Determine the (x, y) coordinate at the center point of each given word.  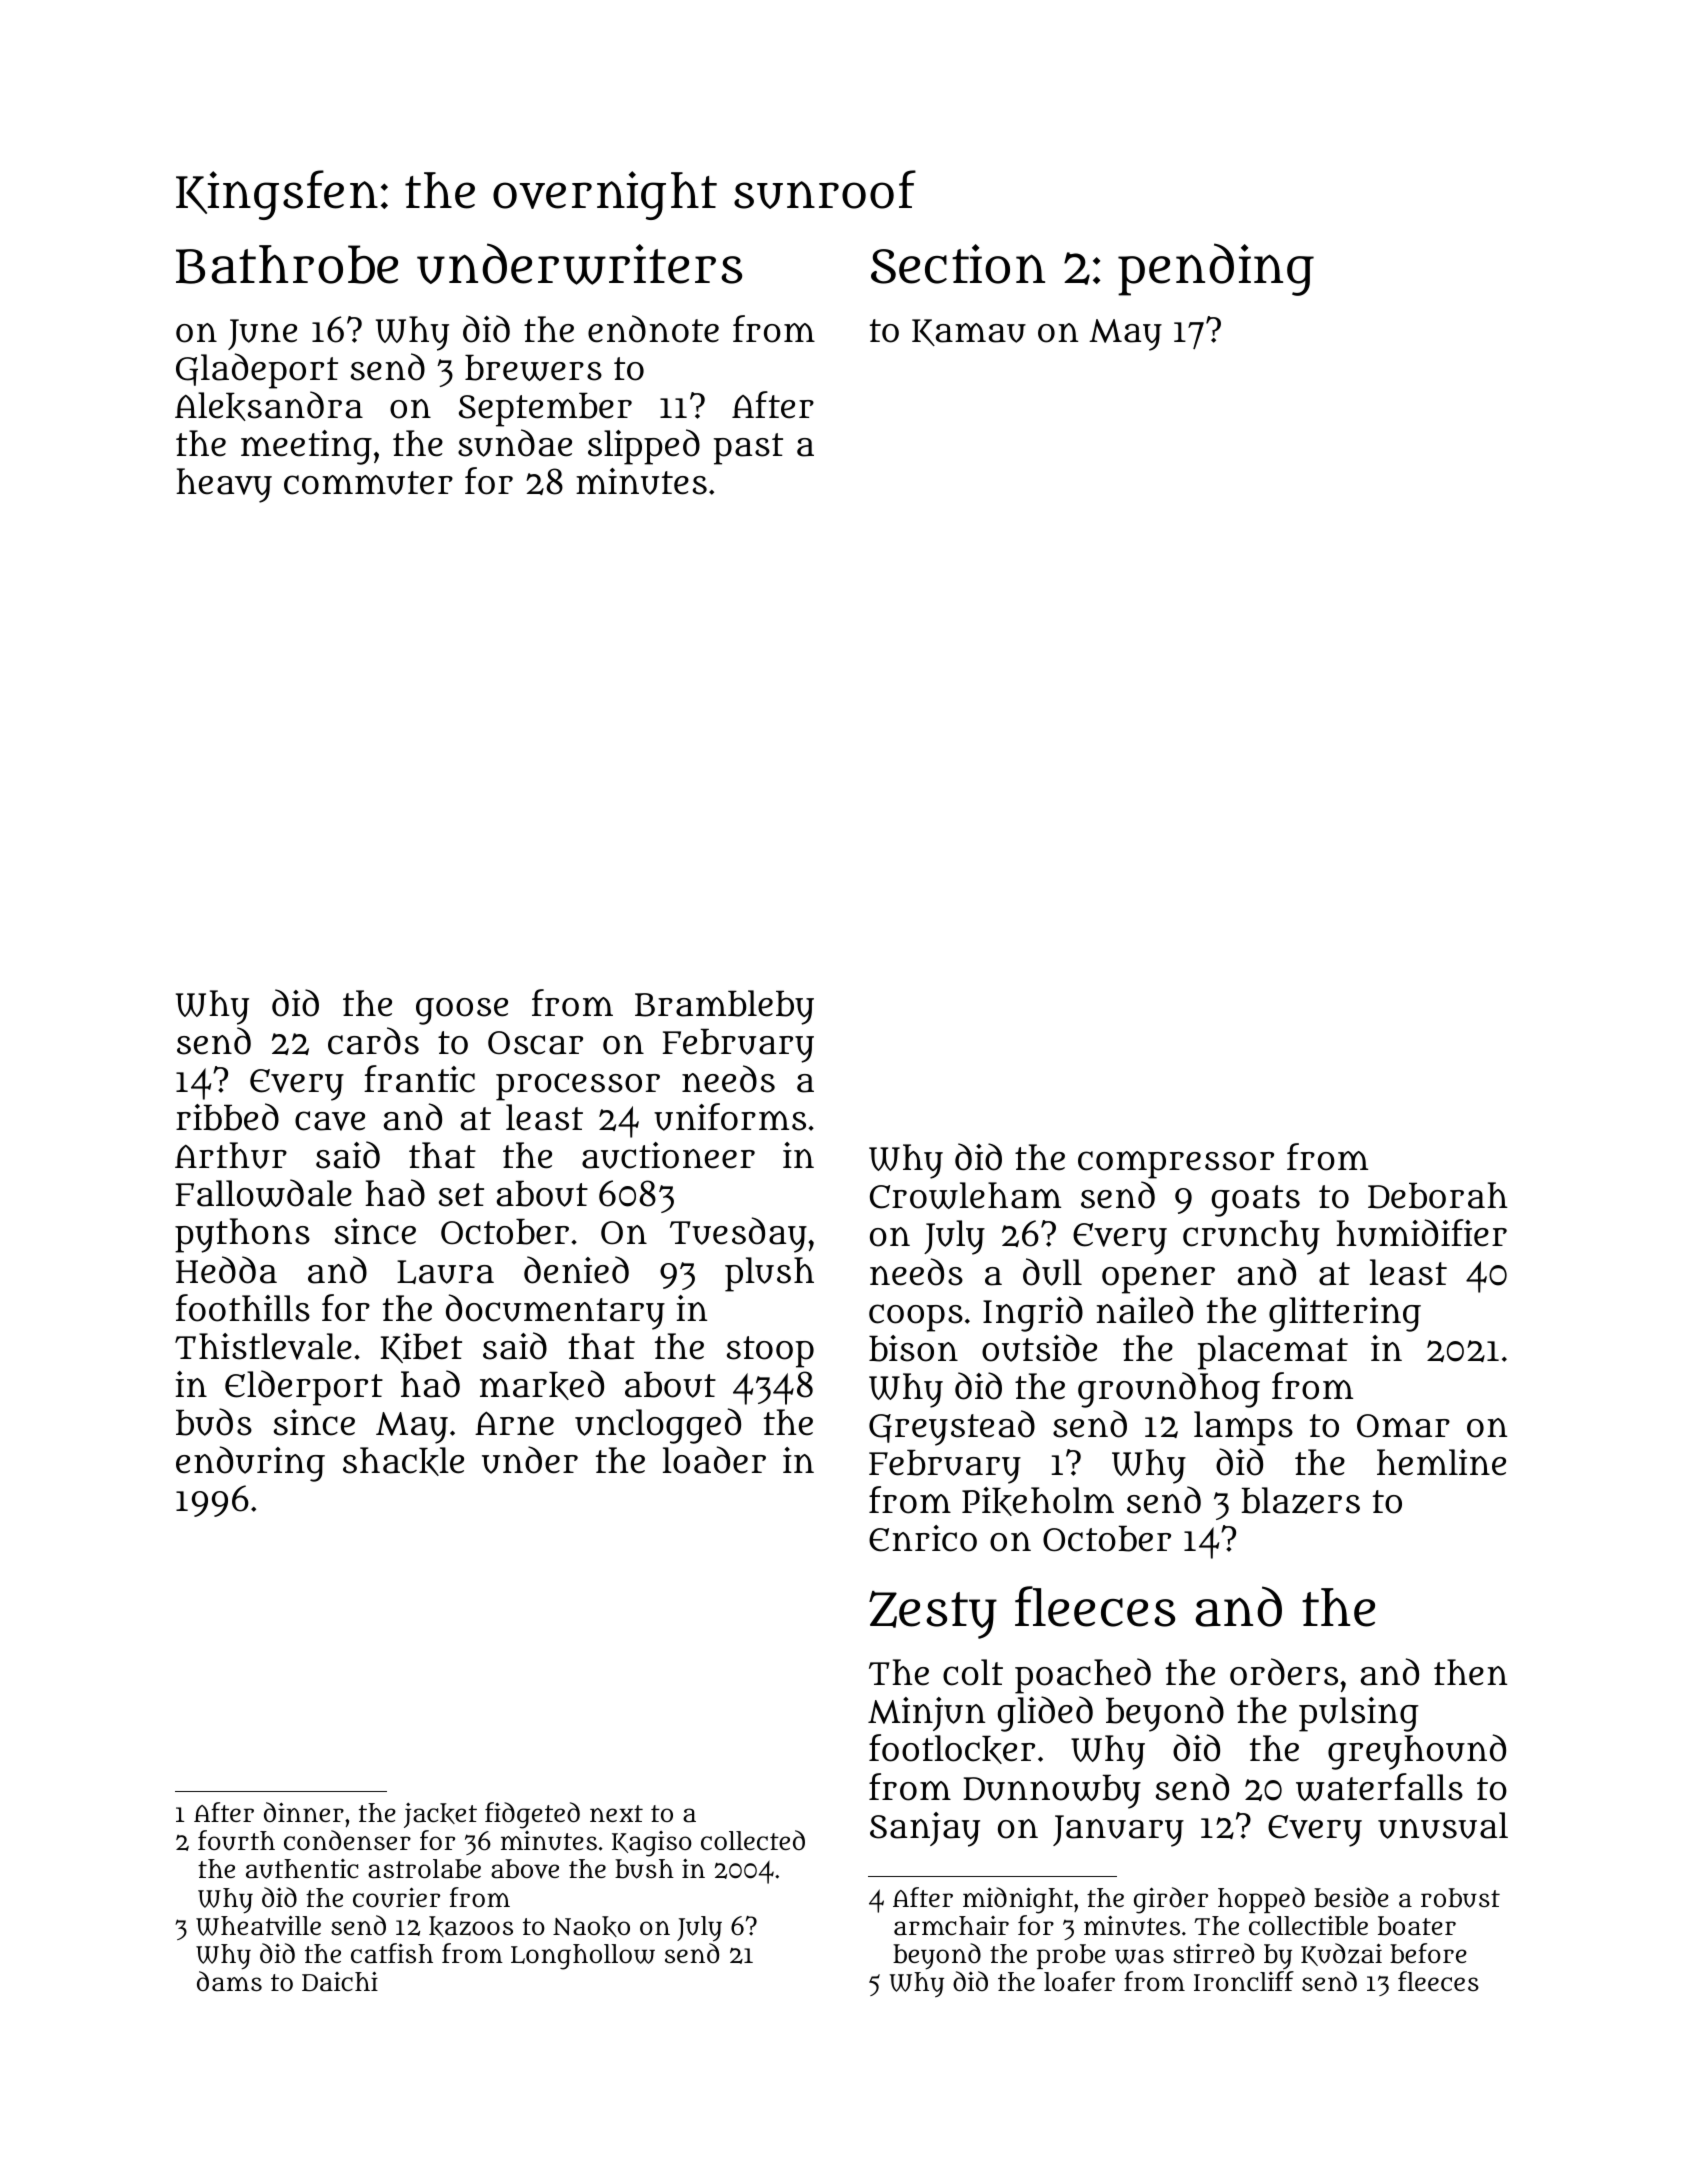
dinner (304, 1812)
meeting (306, 447)
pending (1216, 269)
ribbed (227, 1117)
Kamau (969, 332)
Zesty (933, 1615)
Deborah (1438, 1195)
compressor (1176, 1165)
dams (229, 1981)
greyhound (1417, 1752)
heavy (224, 485)
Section (958, 264)
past (748, 449)
